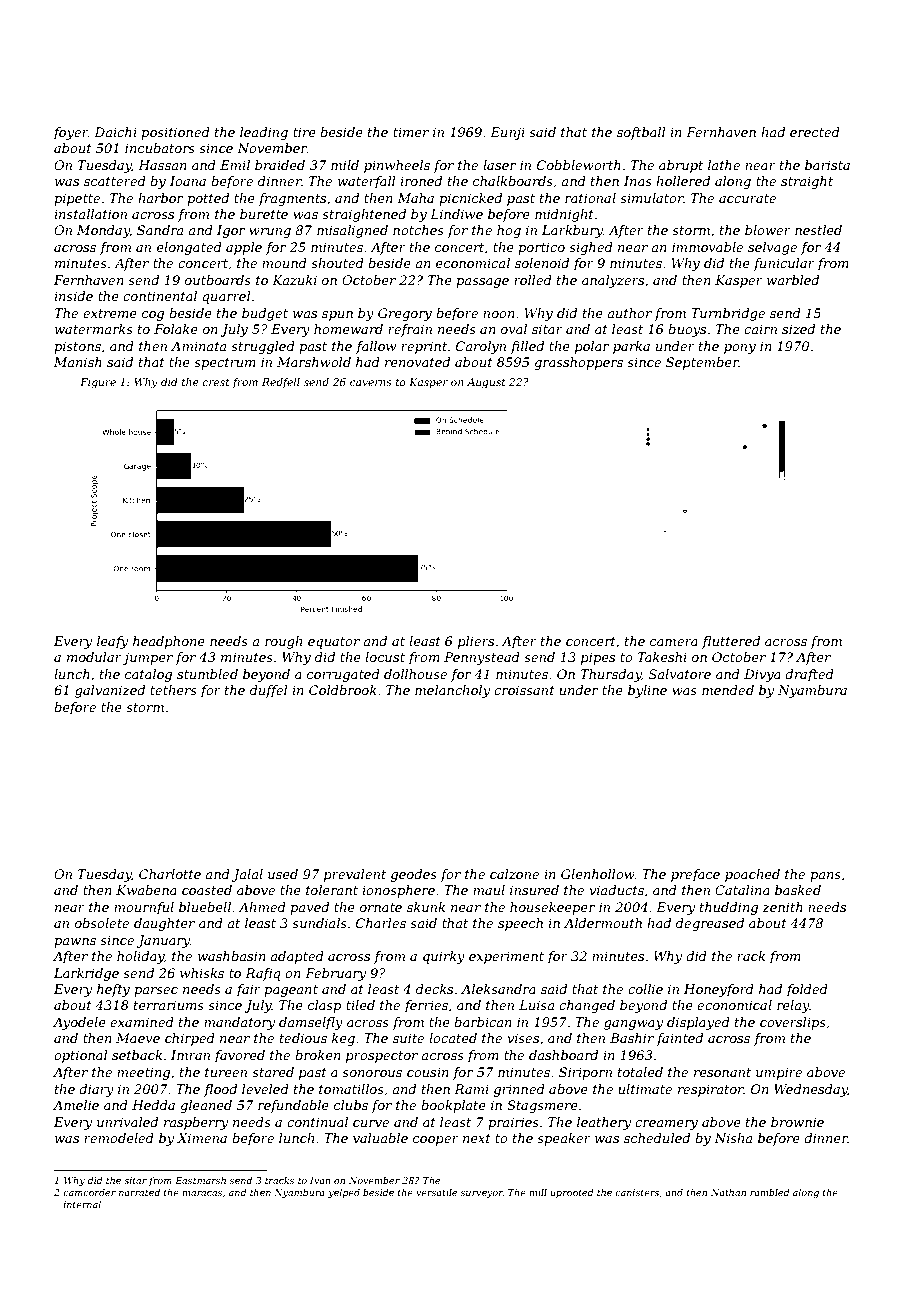 Image resolution: width=908 pixels, height=1316 pixels. Describe the element at coordinates (572, 1193) in the page. I see `uprooted` at that location.
